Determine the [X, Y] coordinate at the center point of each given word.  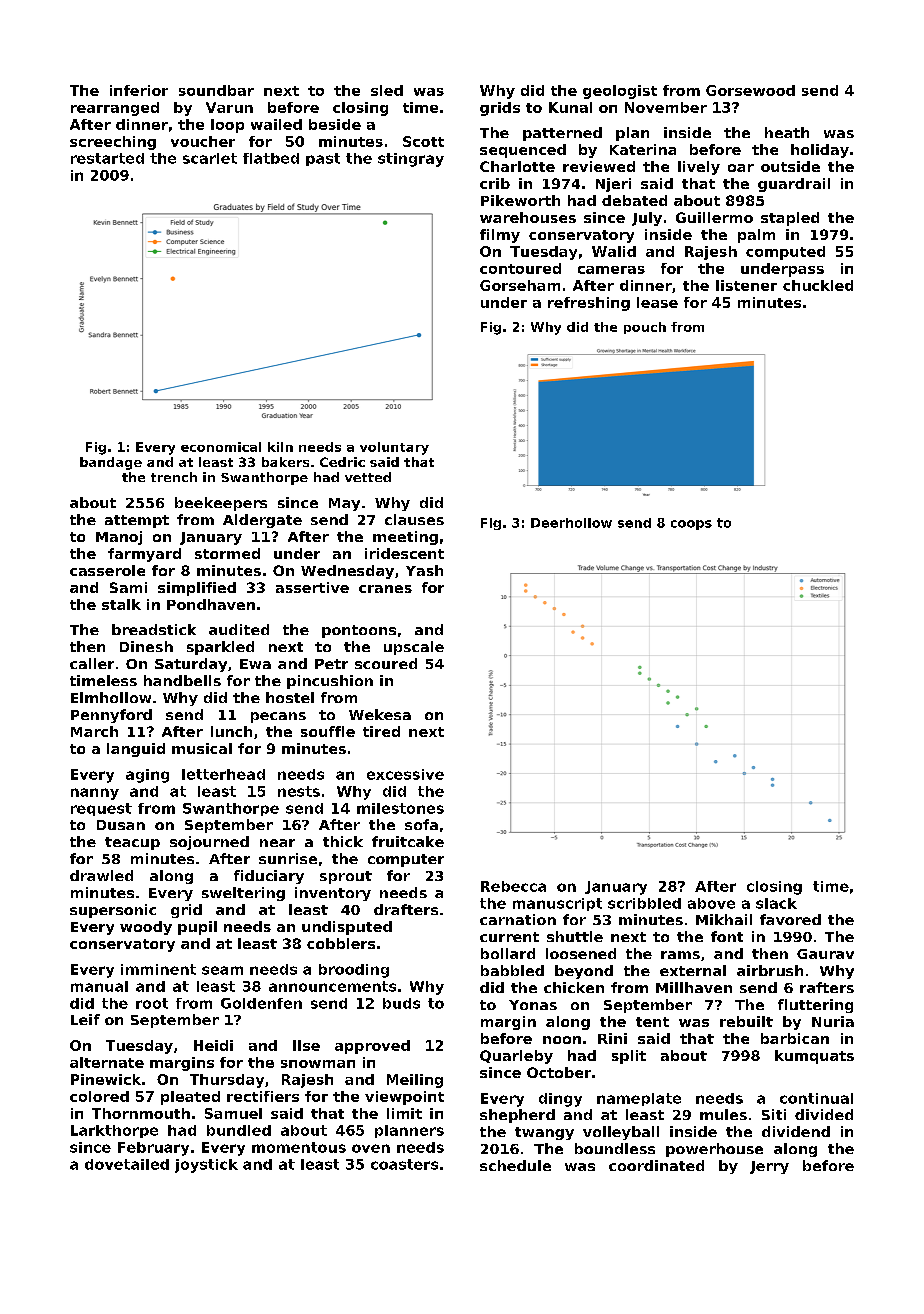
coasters [404, 1164]
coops [691, 525]
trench [174, 477]
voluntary [394, 448]
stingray [411, 160]
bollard [508, 953]
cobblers [341, 943]
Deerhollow [571, 523]
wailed [276, 124]
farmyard [144, 555]
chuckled [818, 285]
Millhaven [694, 987]
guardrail [794, 185]
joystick [206, 1166]
